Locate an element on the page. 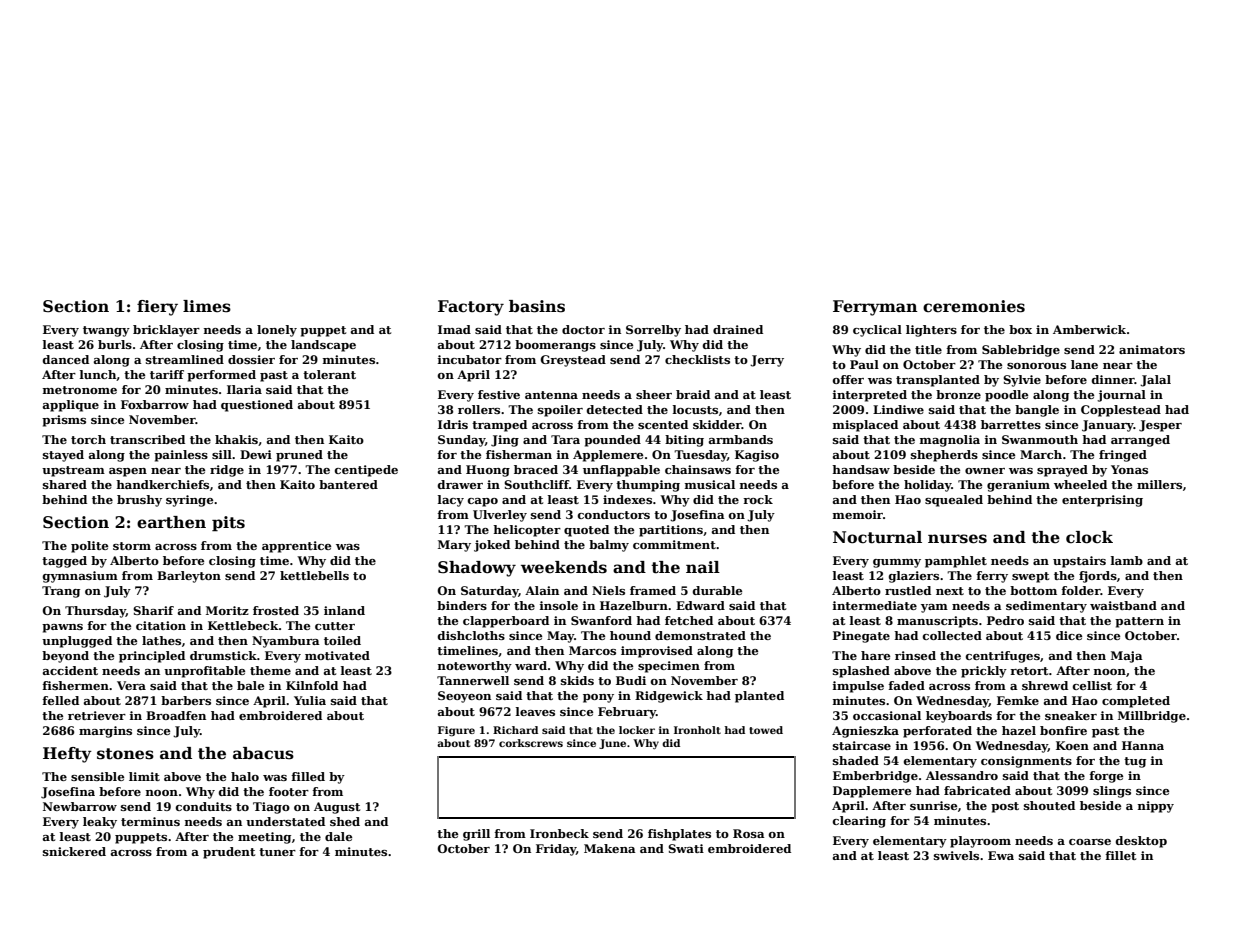 The height and width of the page is (952, 1233). skids is located at coordinates (577, 680).
